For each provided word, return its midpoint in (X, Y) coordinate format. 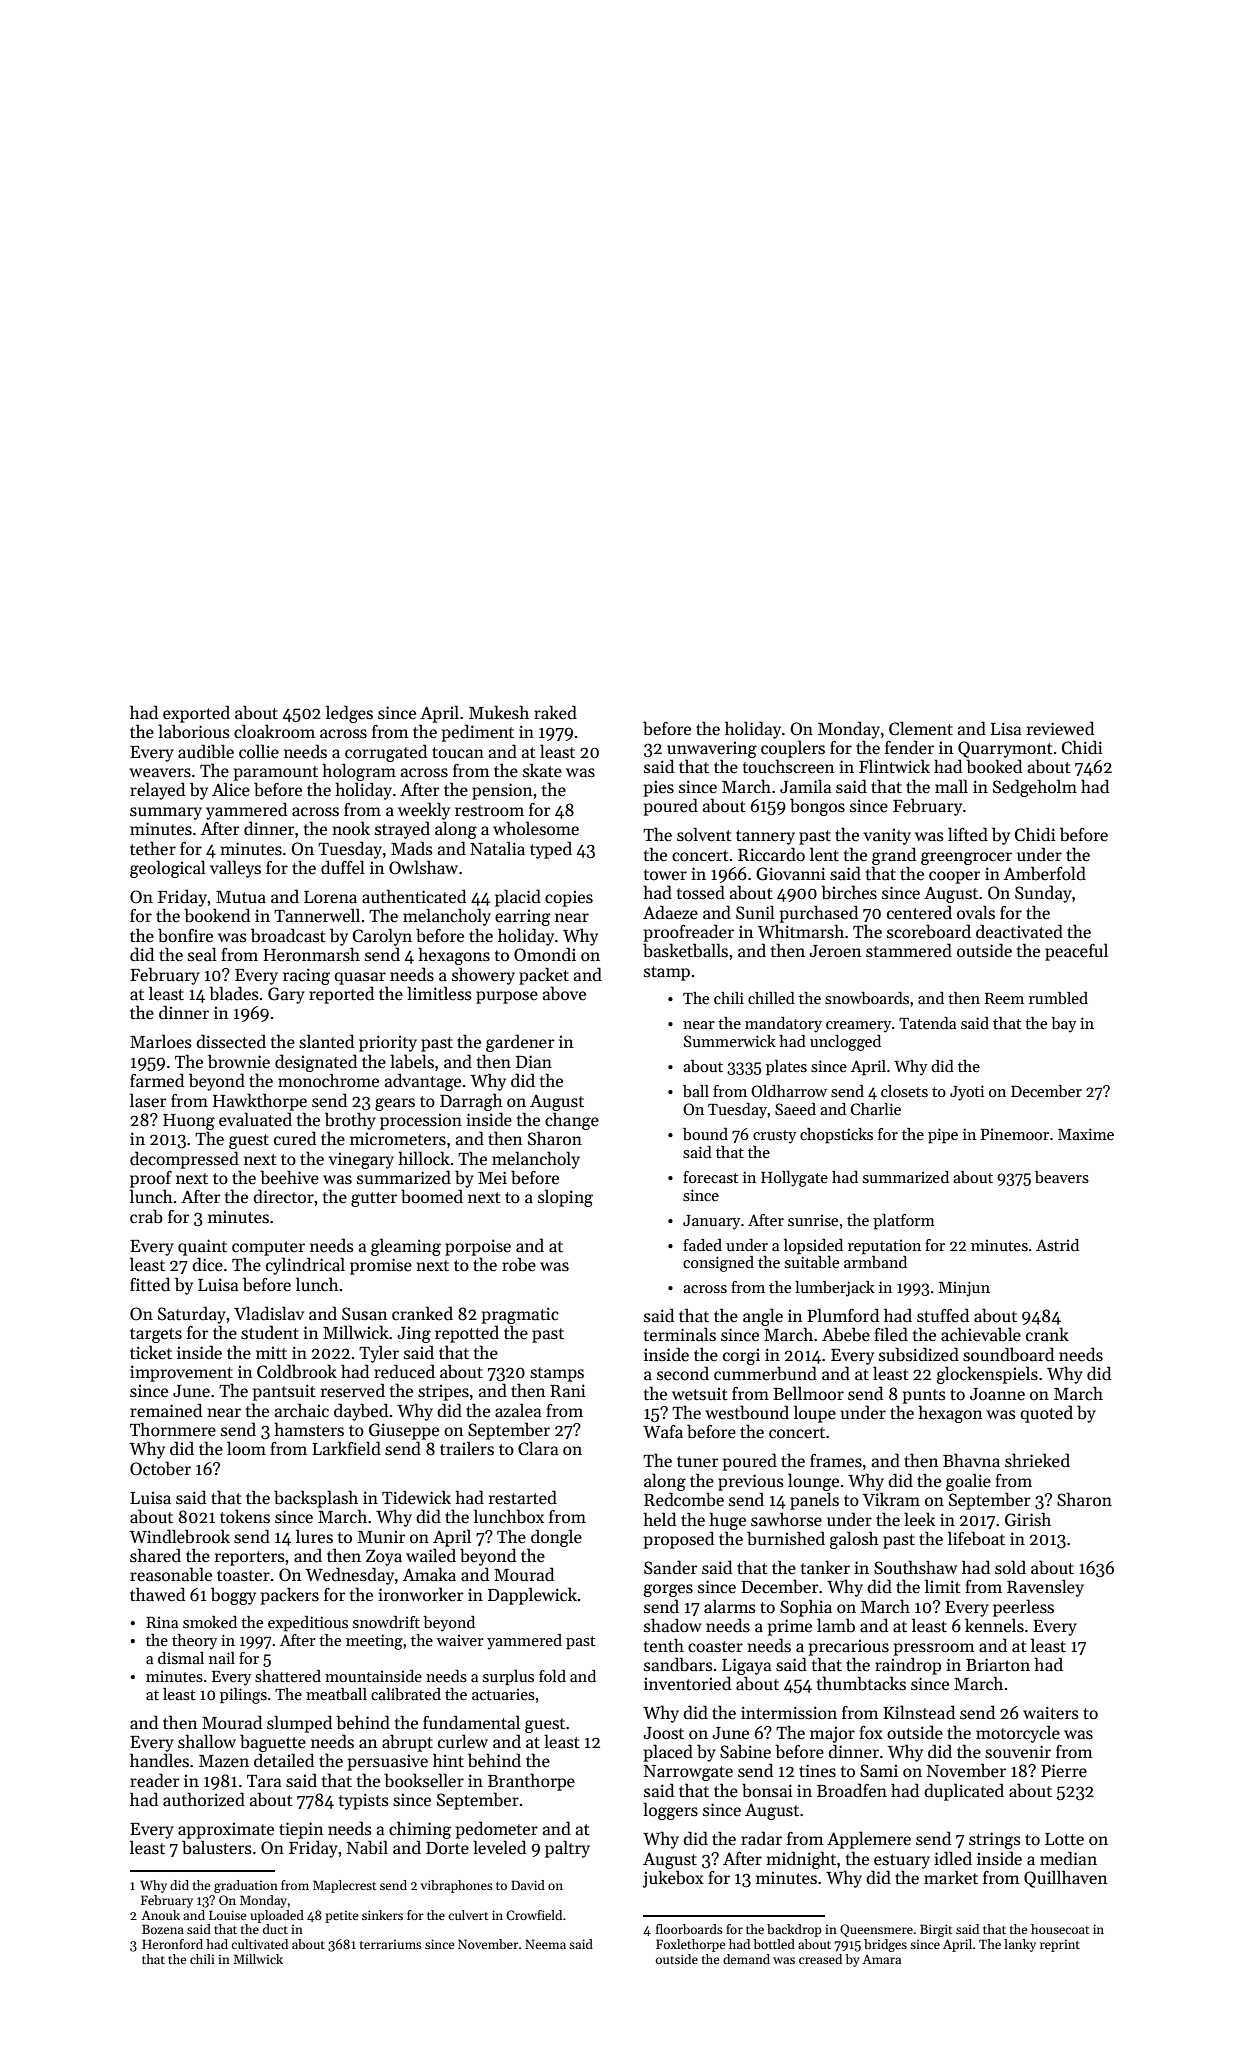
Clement (921, 728)
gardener (520, 1043)
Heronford (172, 1944)
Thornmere (173, 1429)
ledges (349, 714)
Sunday (1043, 894)
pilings (243, 1696)
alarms (730, 1606)
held (659, 1519)
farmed (157, 1080)
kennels (994, 1625)
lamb (836, 1625)
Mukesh (499, 712)
